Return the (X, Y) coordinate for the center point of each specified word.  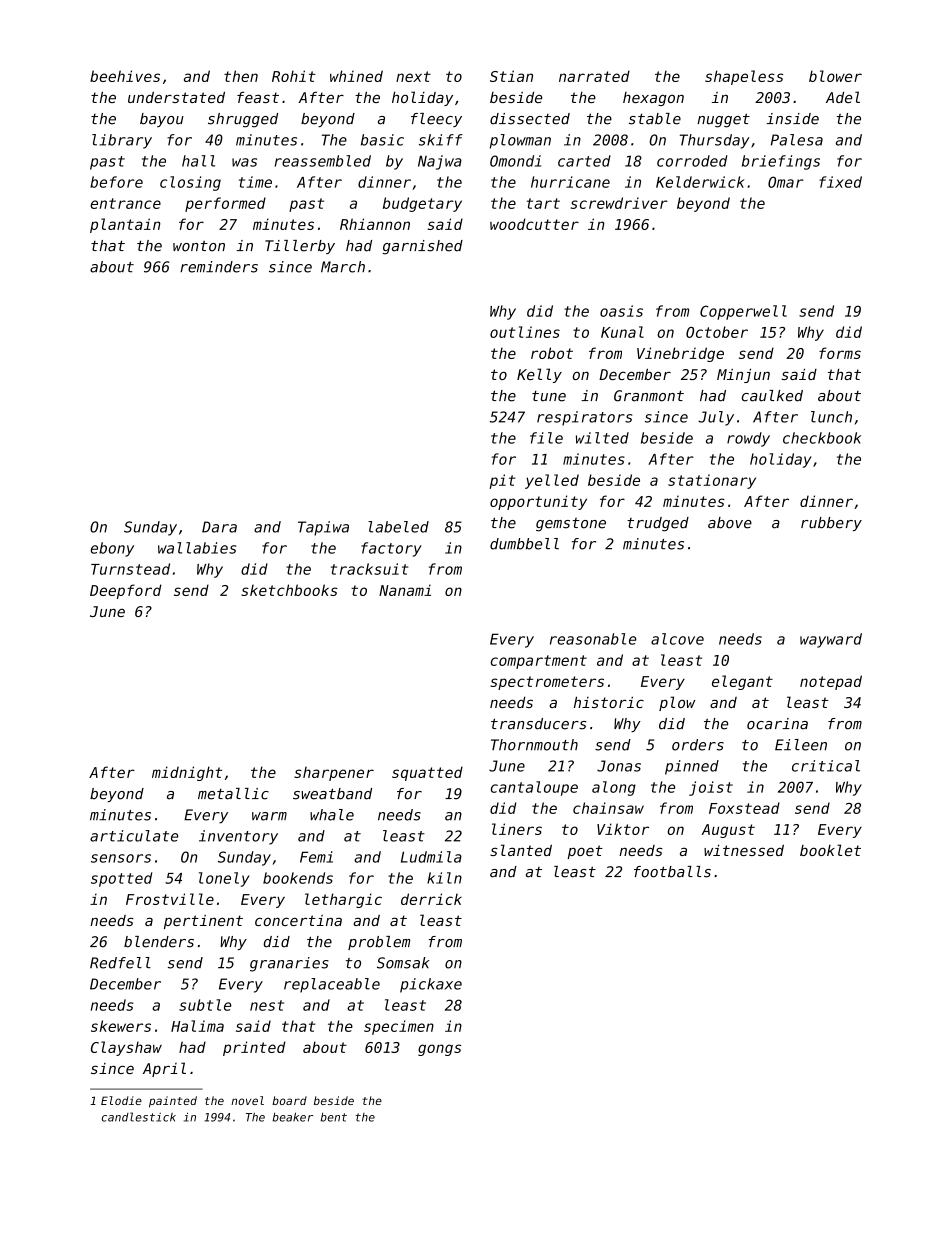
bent (333, 1117)
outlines (525, 332)
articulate (134, 836)
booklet (830, 850)
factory (391, 549)
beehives (125, 76)
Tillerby (300, 247)
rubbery (831, 524)
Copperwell (743, 312)
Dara (219, 527)
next (413, 76)
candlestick (139, 1117)
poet (585, 852)
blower (835, 76)
